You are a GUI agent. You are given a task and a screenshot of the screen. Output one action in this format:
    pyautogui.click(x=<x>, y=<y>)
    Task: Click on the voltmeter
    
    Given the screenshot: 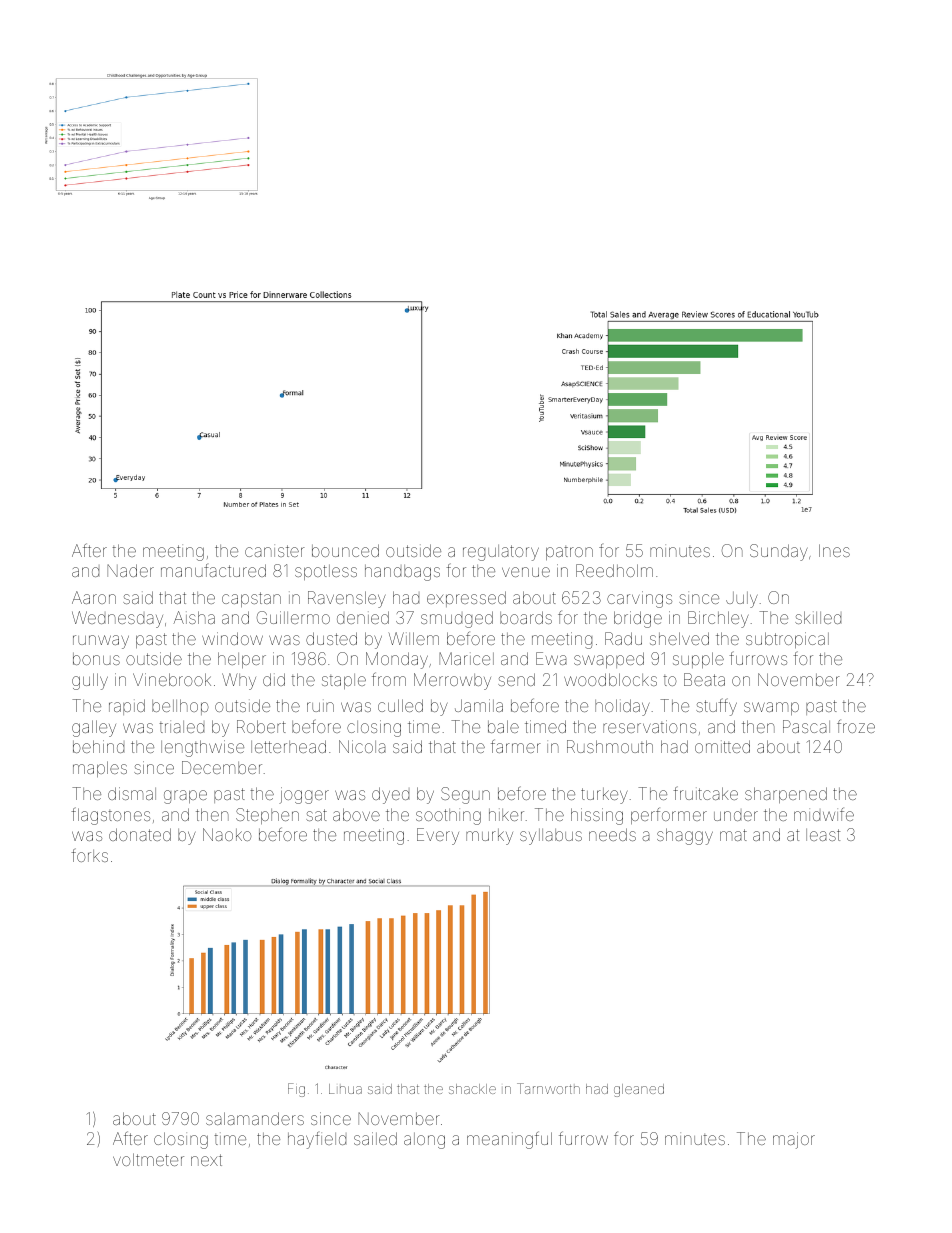 What is the action you would take?
    pyautogui.click(x=148, y=1159)
